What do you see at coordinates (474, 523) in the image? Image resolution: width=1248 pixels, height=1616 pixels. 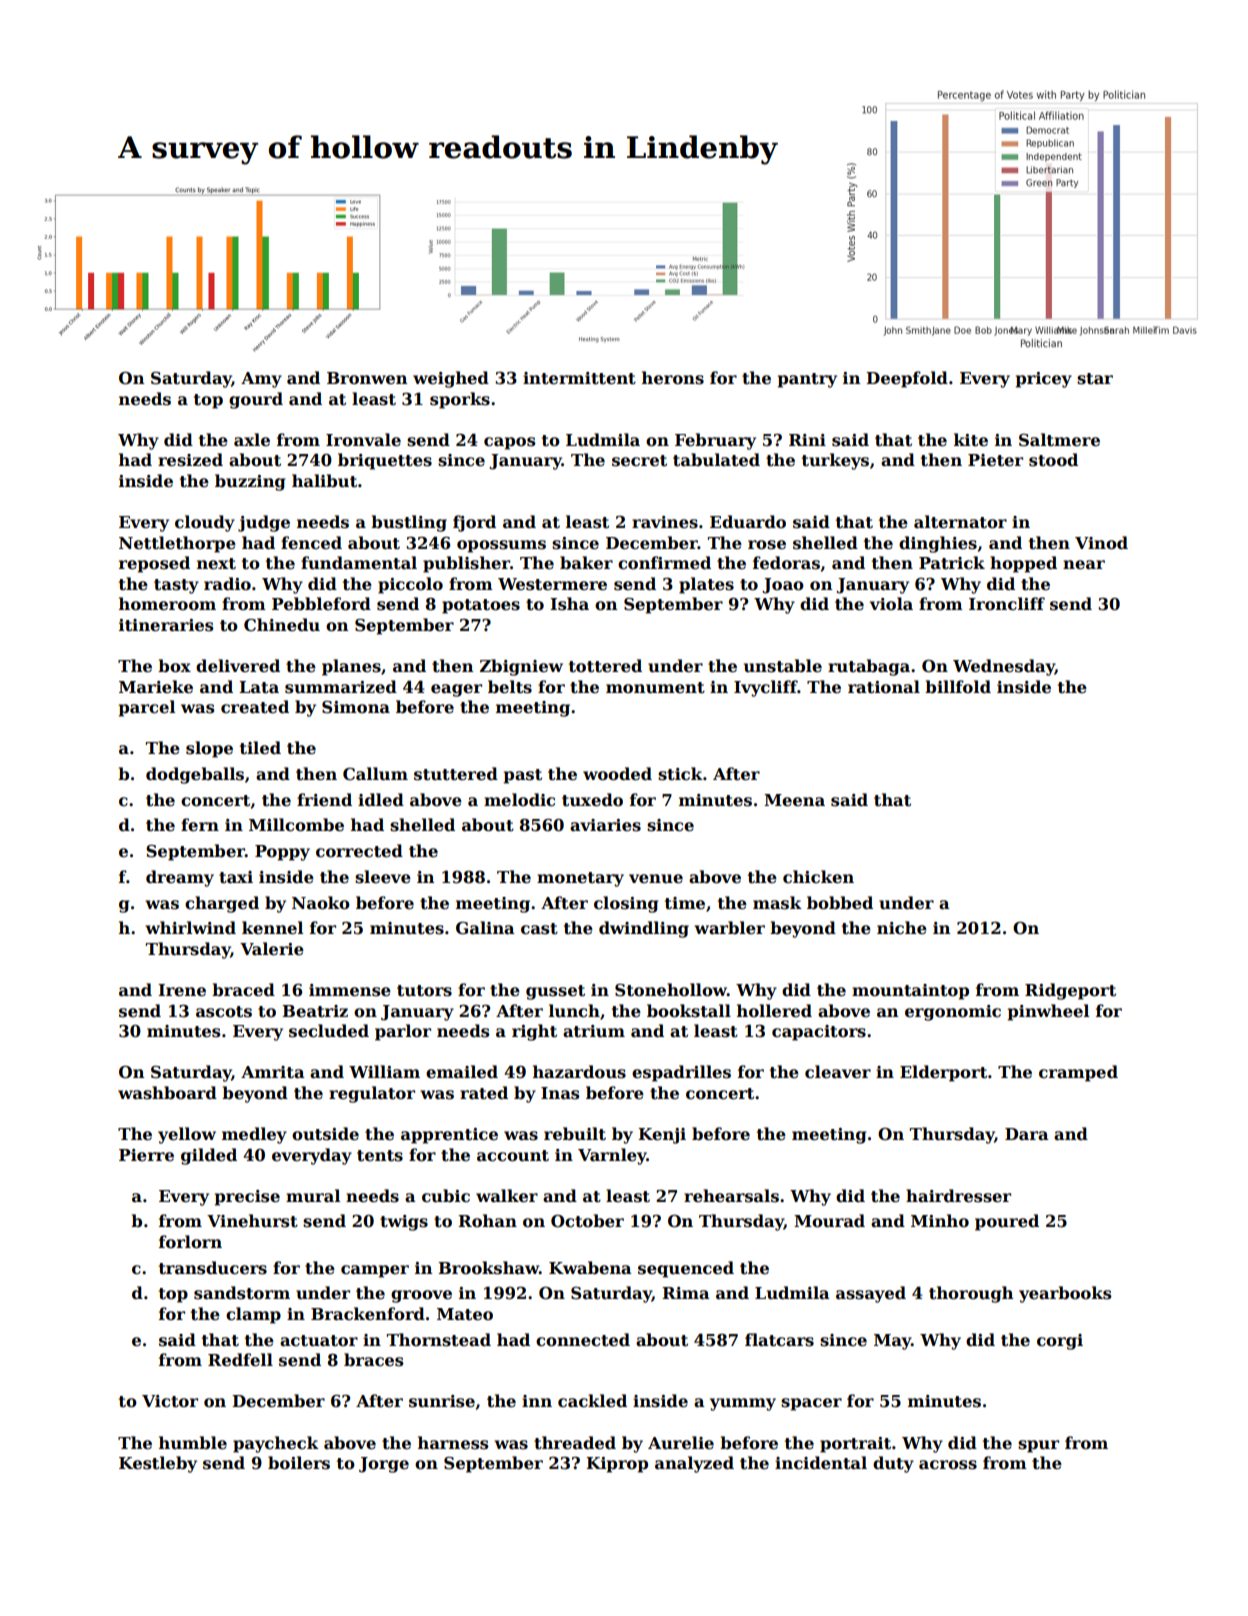 I see `fjord` at bounding box center [474, 523].
